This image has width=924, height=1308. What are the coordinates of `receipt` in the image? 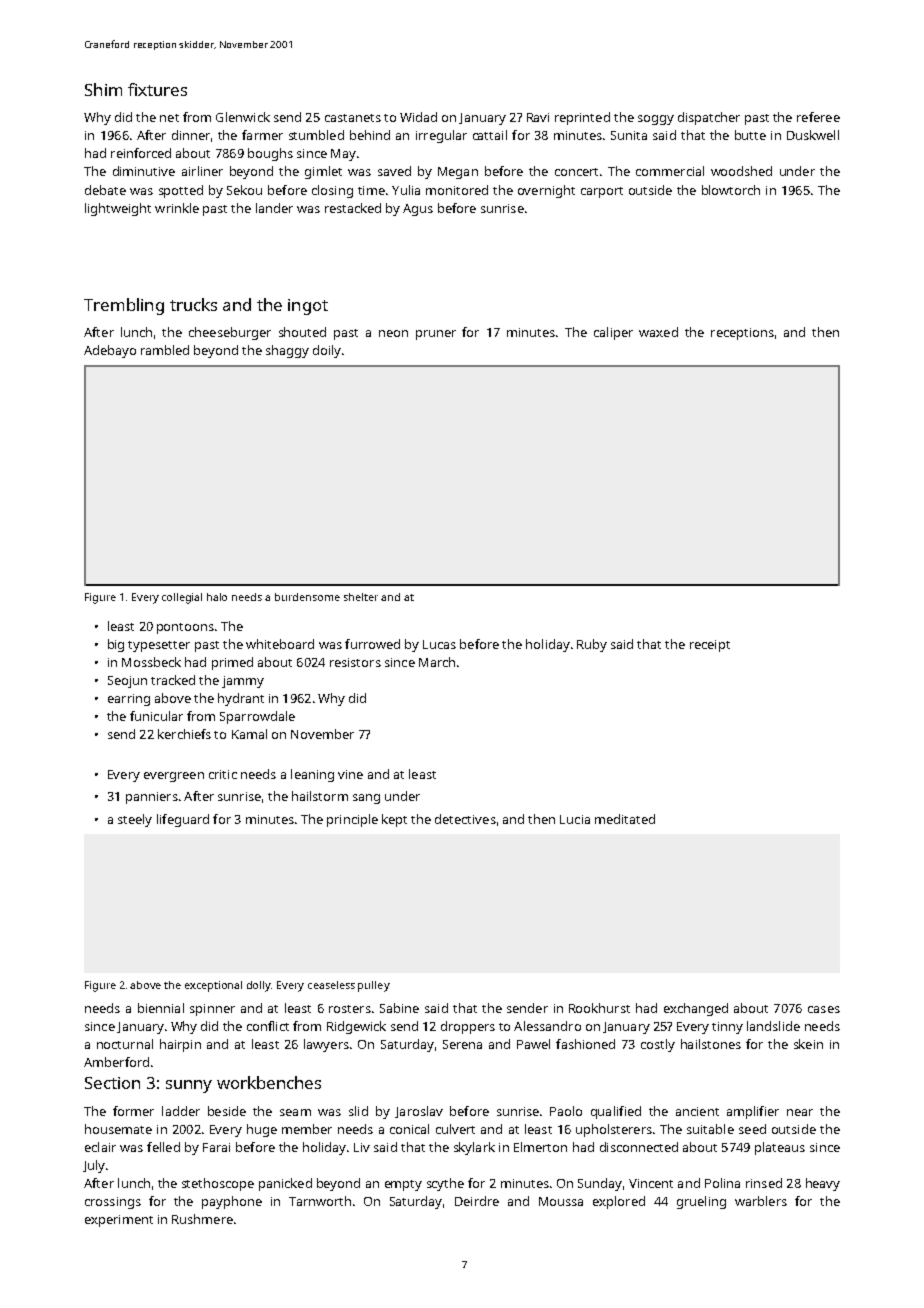 It's located at (710, 646).
